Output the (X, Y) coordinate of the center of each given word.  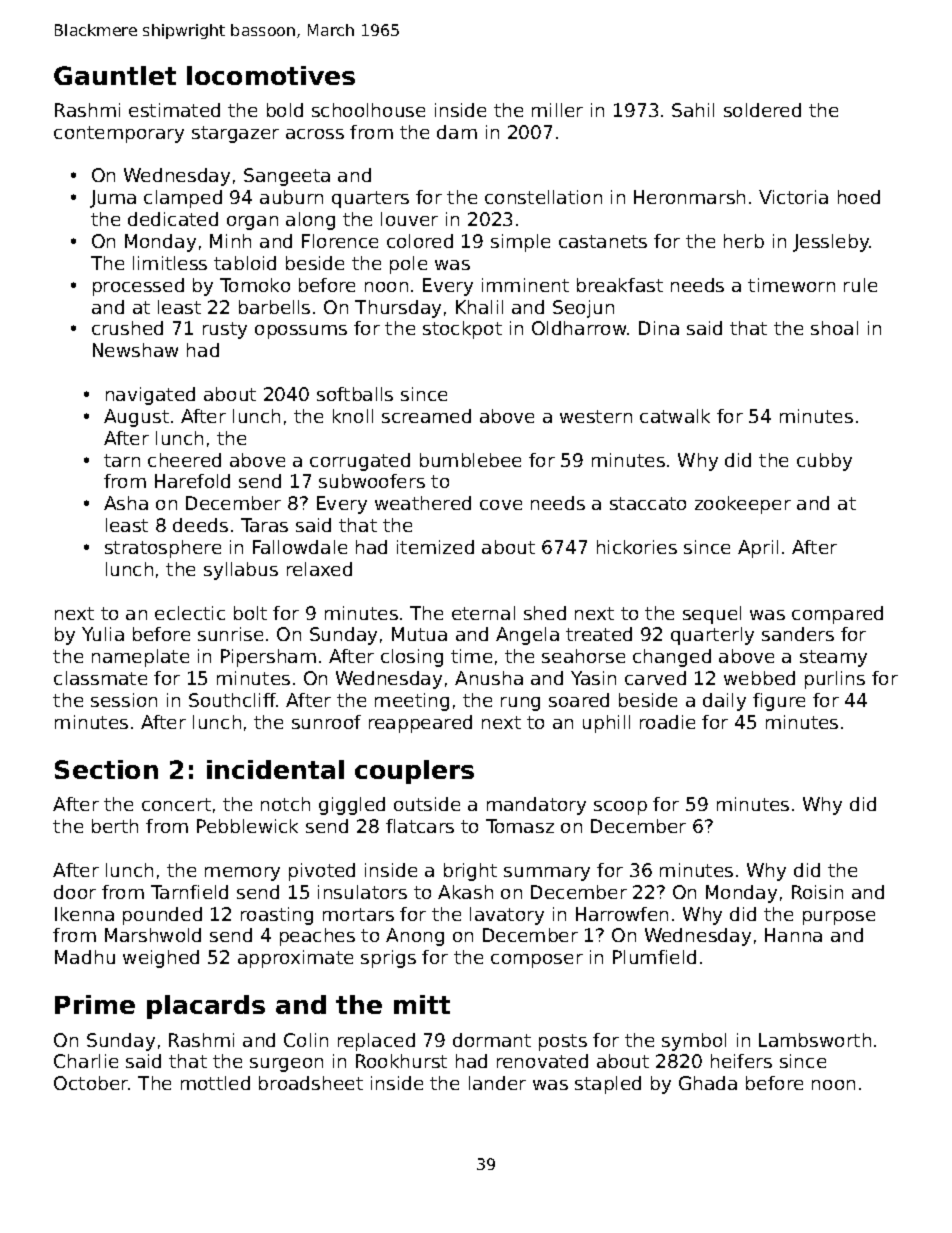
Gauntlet (115, 75)
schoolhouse (368, 110)
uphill (606, 724)
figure (779, 702)
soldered (762, 110)
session (124, 700)
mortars (358, 914)
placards (206, 1007)
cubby (824, 462)
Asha (126, 503)
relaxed (319, 569)
